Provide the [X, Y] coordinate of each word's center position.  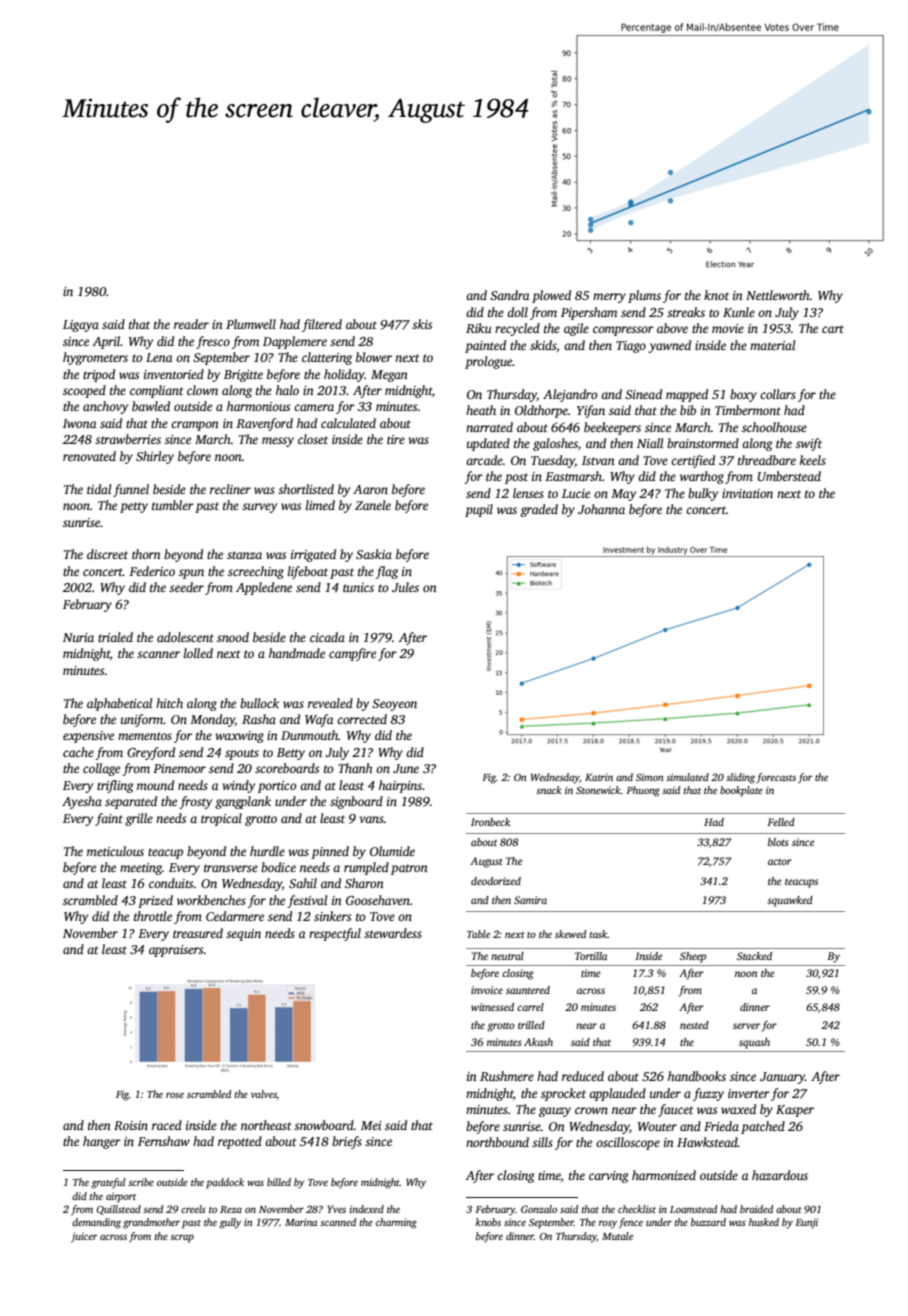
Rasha [259, 719]
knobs [488, 1222]
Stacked [754, 956]
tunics [358, 587]
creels [193, 1209]
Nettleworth [778, 295]
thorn [146, 554]
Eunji [806, 1223]
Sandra [509, 295]
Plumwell [251, 324]
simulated [687, 777]
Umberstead [789, 476]
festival [307, 901]
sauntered [528, 990]
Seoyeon [394, 705]
